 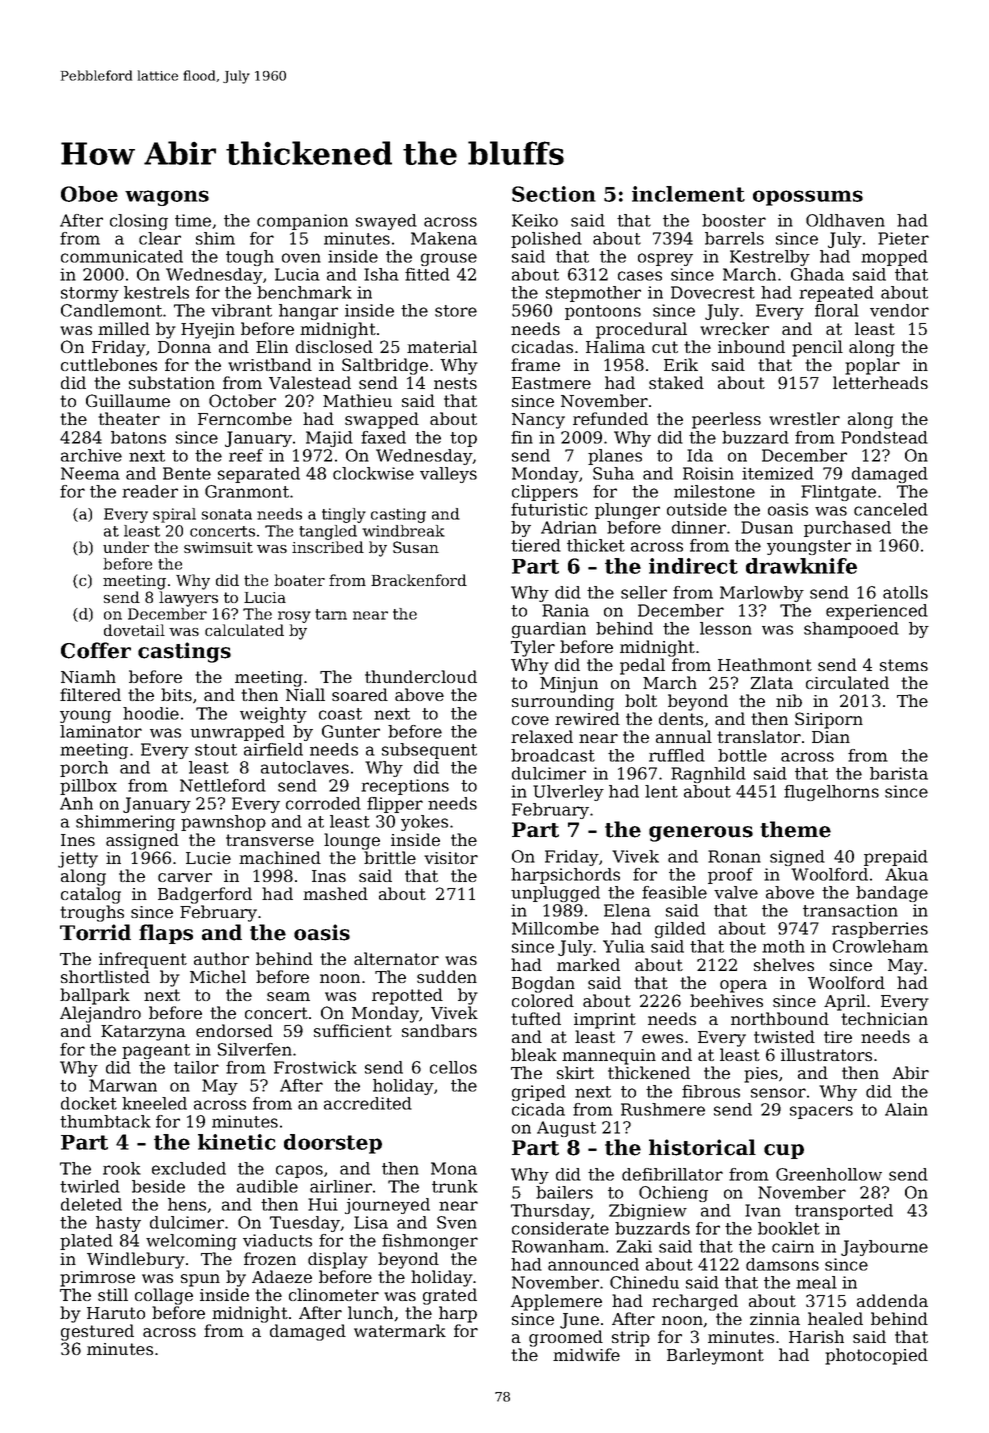 I want to click on Greenhollow, so click(x=829, y=1174).
